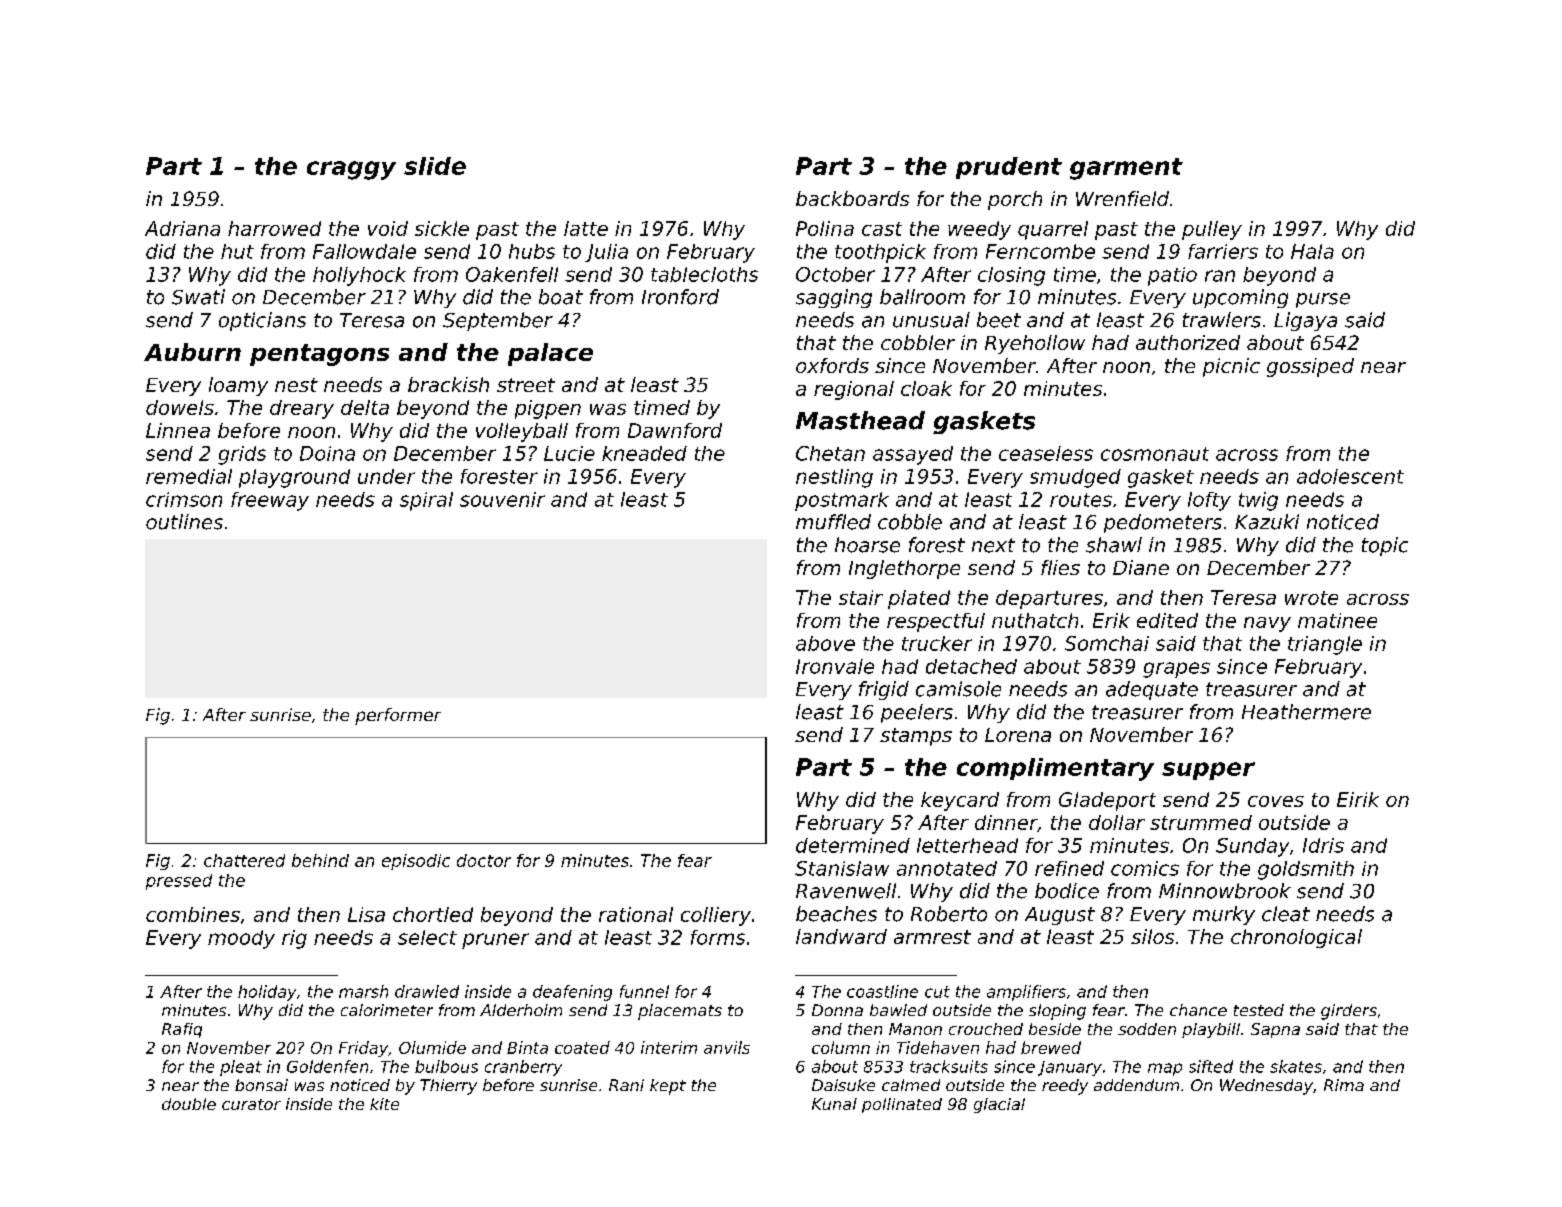 The width and height of the screenshot is (1562, 1207). What do you see at coordinates (1152, 936) in the screenshot?
I see `silos` at bounding box center [1152, 936].
